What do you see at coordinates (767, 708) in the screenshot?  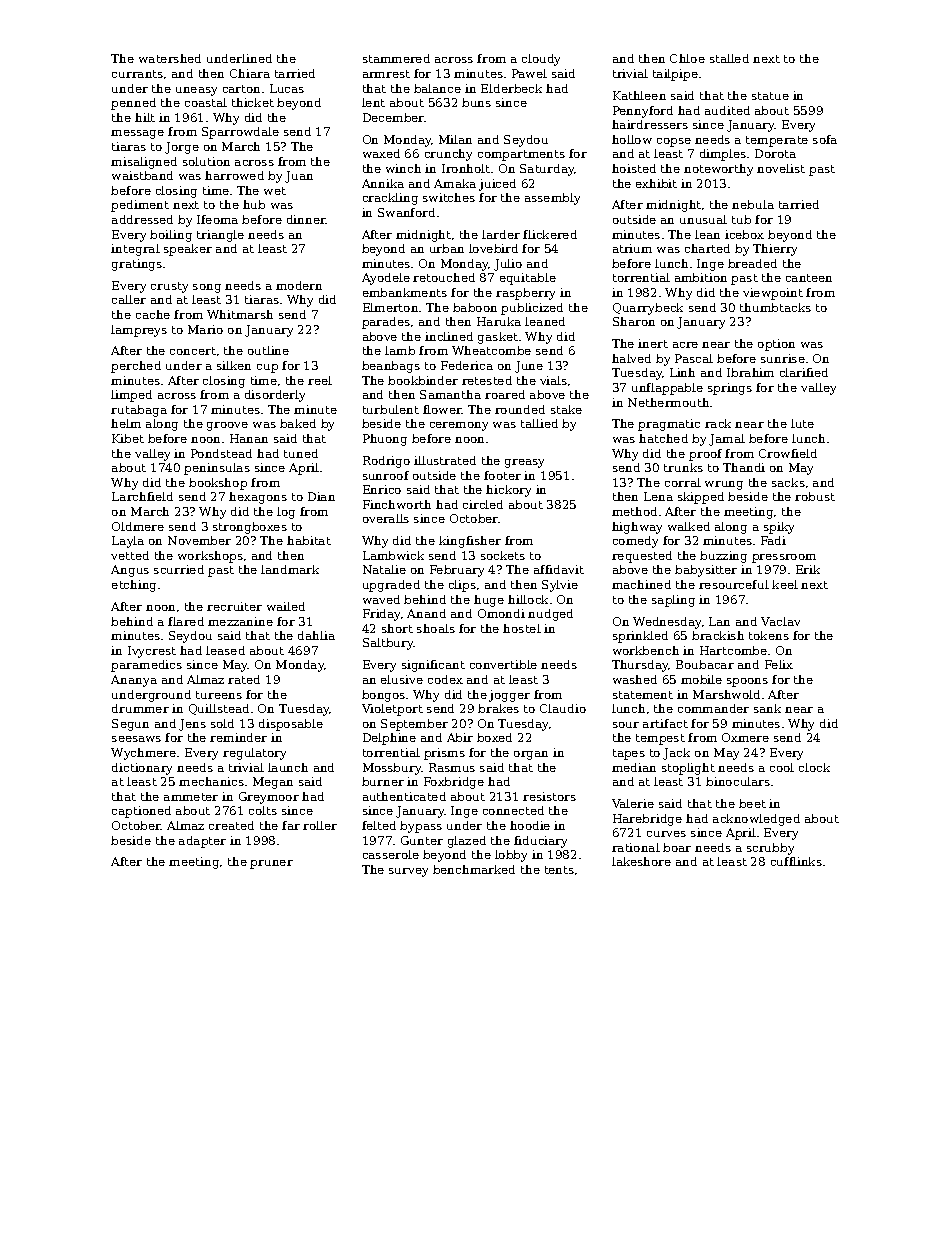 I see `sank` at bounding box center [767, 708].
